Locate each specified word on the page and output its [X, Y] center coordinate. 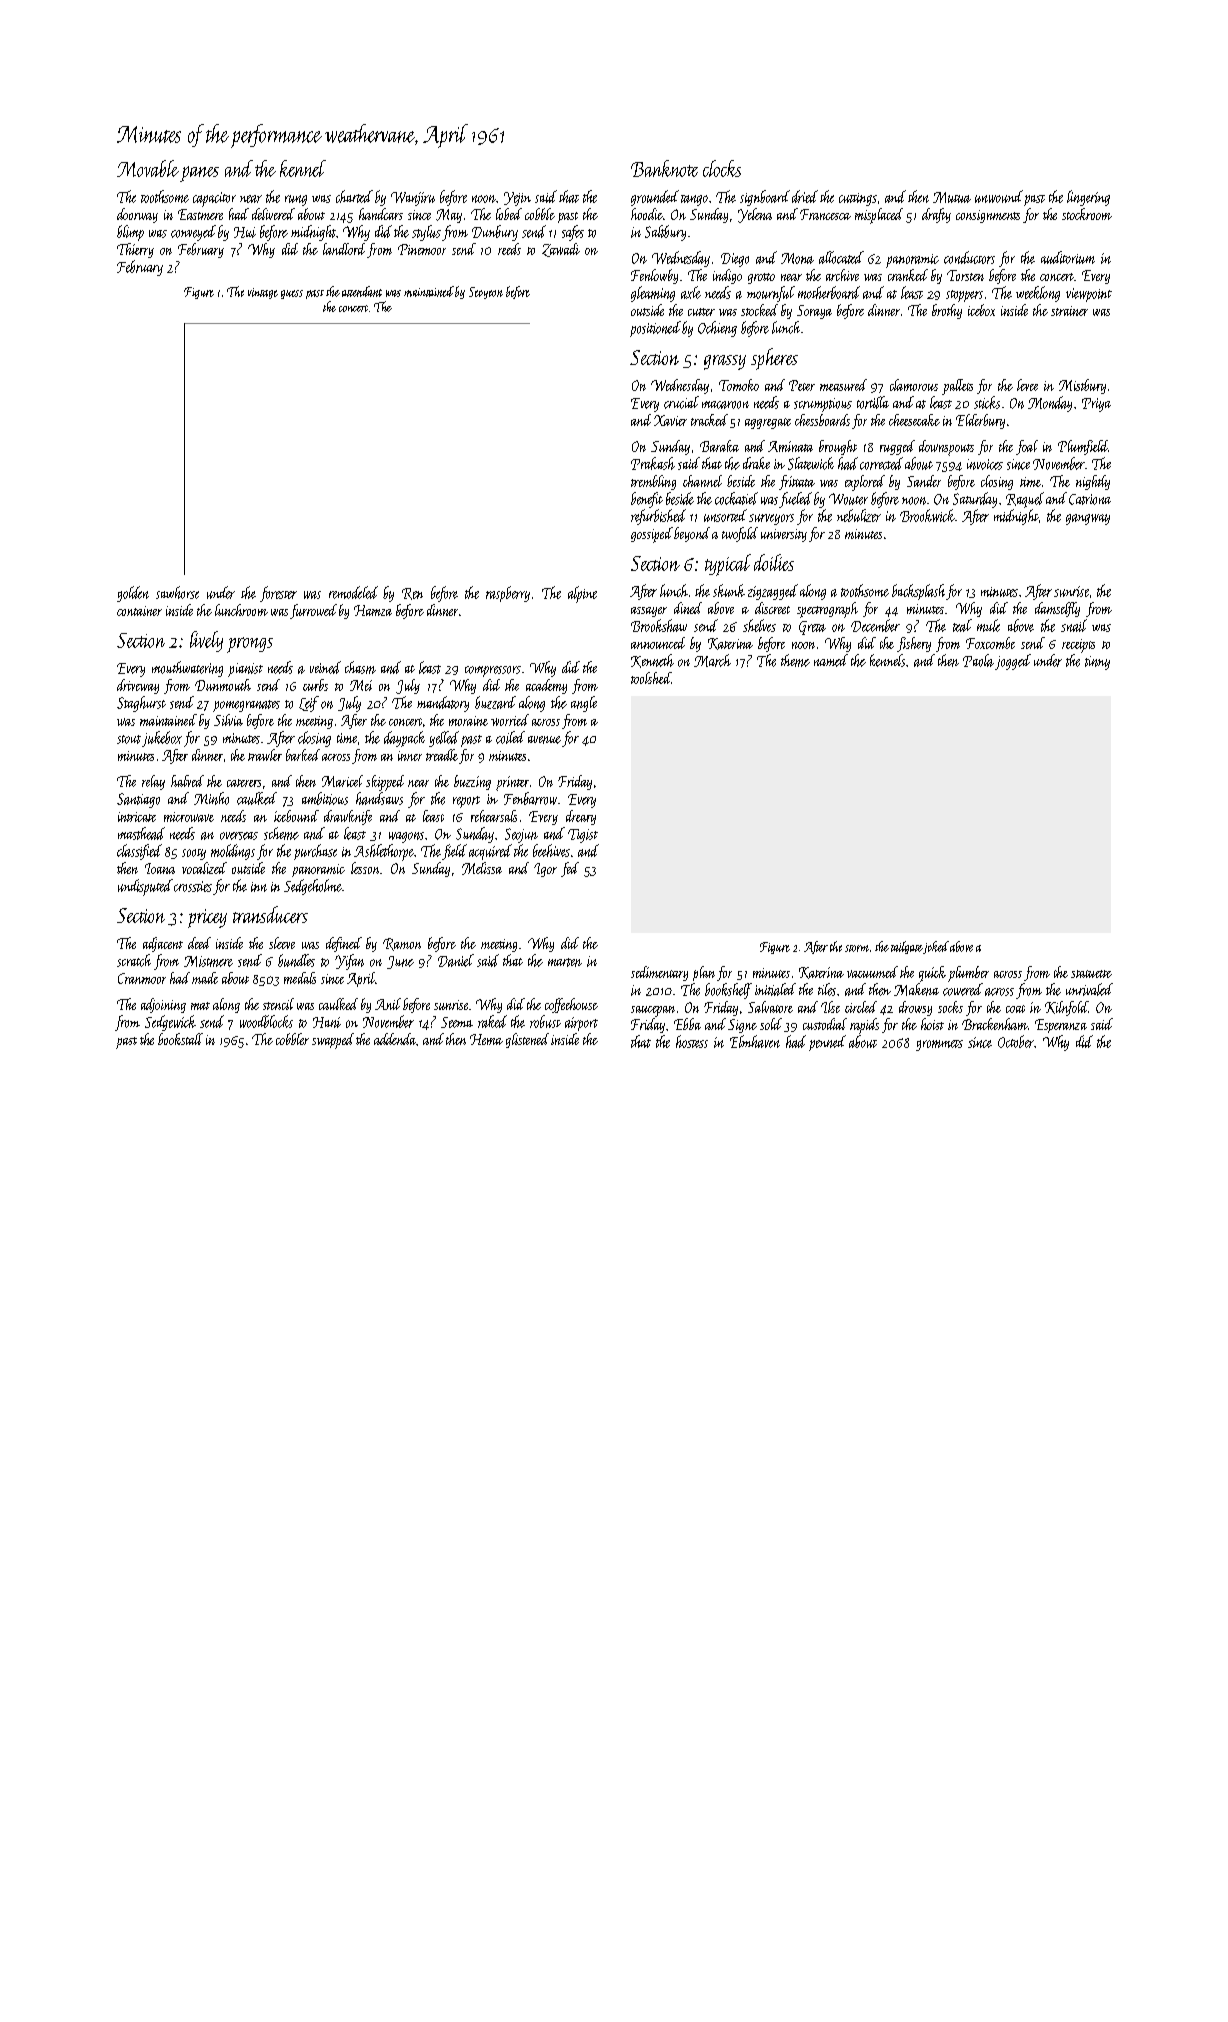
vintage [263, 293]
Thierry [135, 250]
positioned [655, 329]
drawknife [348, 817]
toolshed [651, 678]
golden [133, 594]
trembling [653, 482]
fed [570, 869]
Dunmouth [223, 685]
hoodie [647, 214]
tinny [1097, 663]
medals [300, 978]
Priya [1096, 405]
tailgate [907, 947]
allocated [841, 257]
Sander [924, 481]
